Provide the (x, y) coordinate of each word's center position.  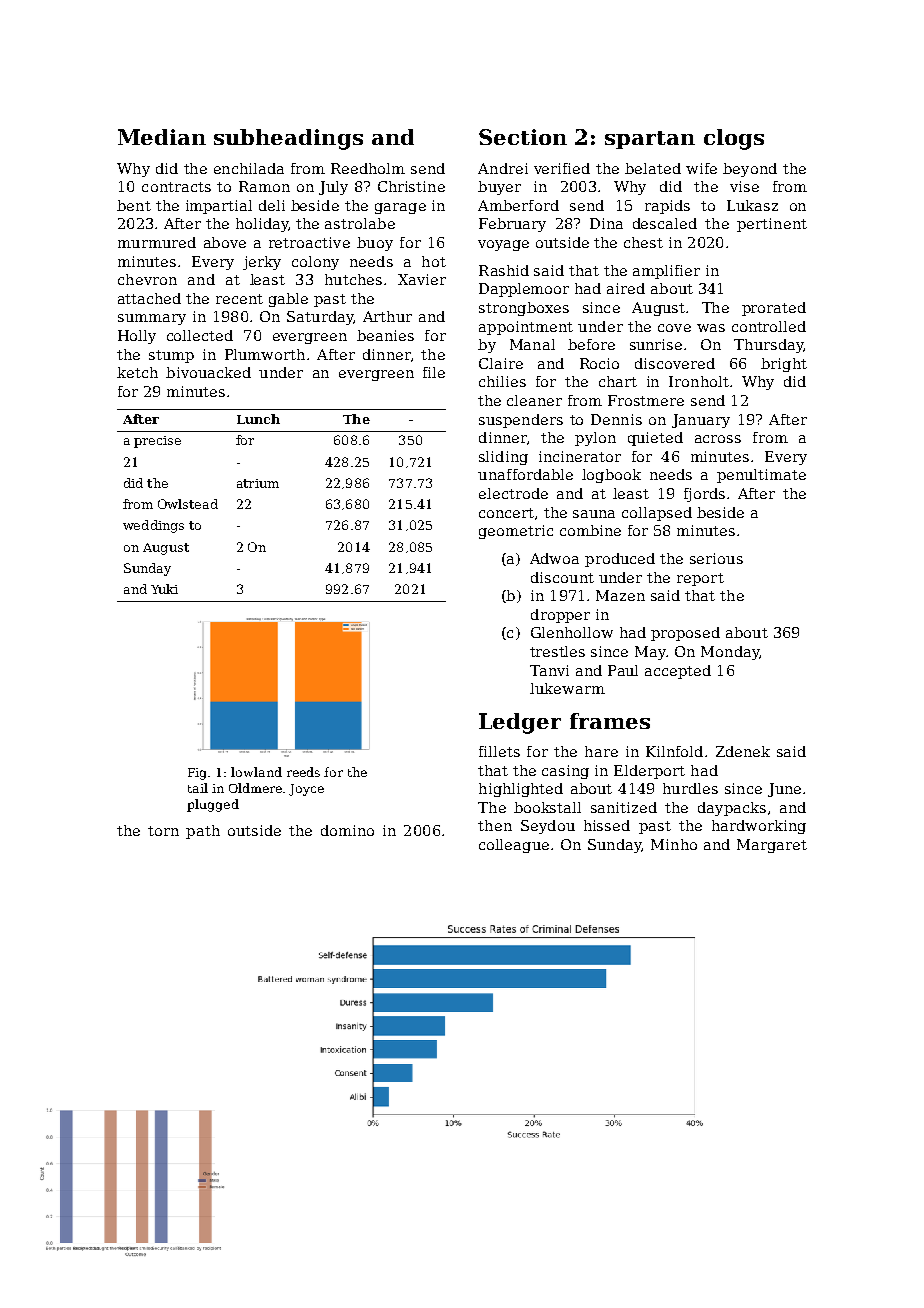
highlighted (521, 790)
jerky (262, 263)
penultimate (761, 476)
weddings (153, 526)
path (203, 832)
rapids (667, 207)
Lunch (258, 419)
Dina (606, 223)
